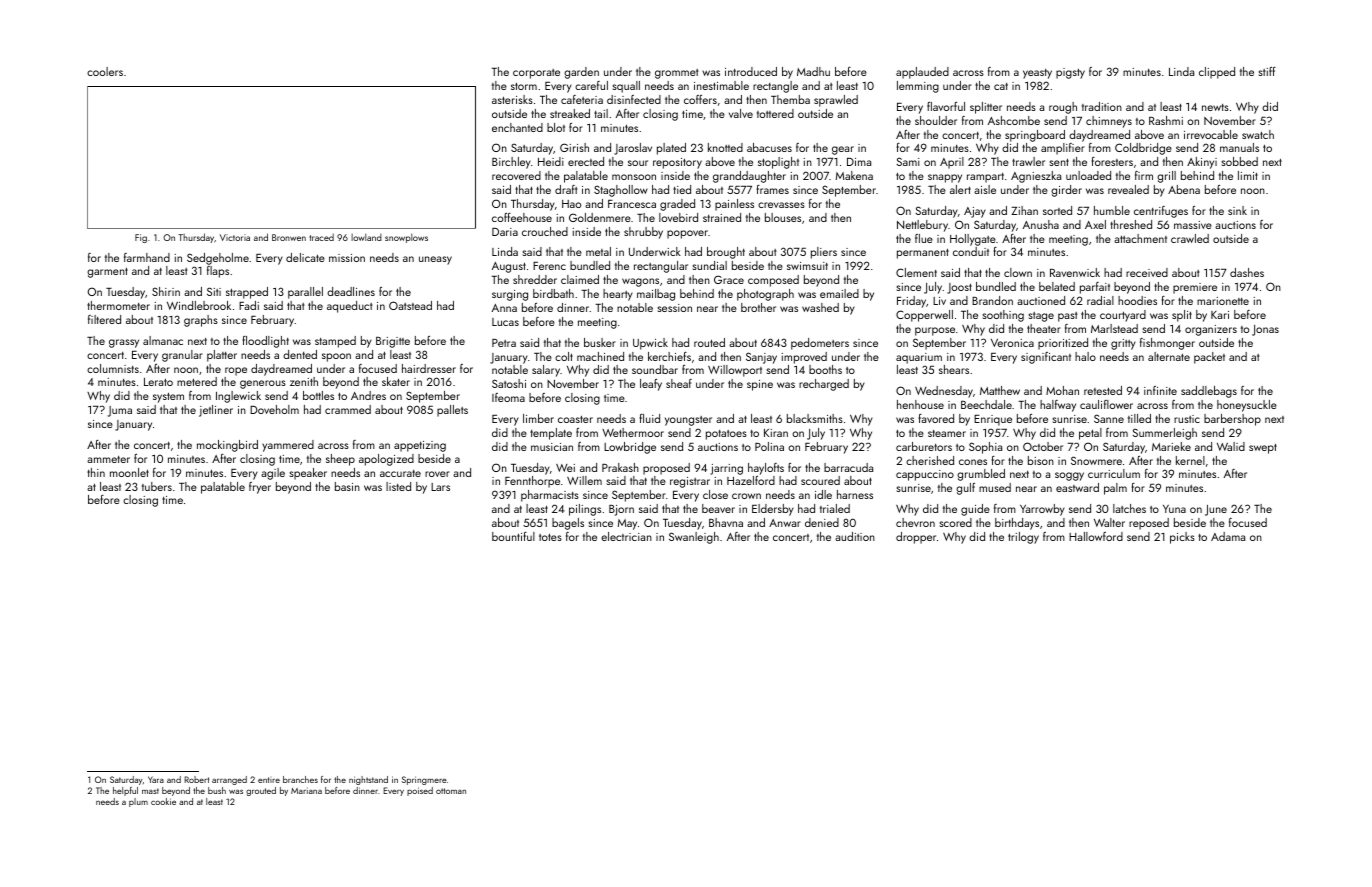  What do you see at coordinates (1070, 73) in the screenshot?
I see `pigsty` at bounding box center [1070, 73].
